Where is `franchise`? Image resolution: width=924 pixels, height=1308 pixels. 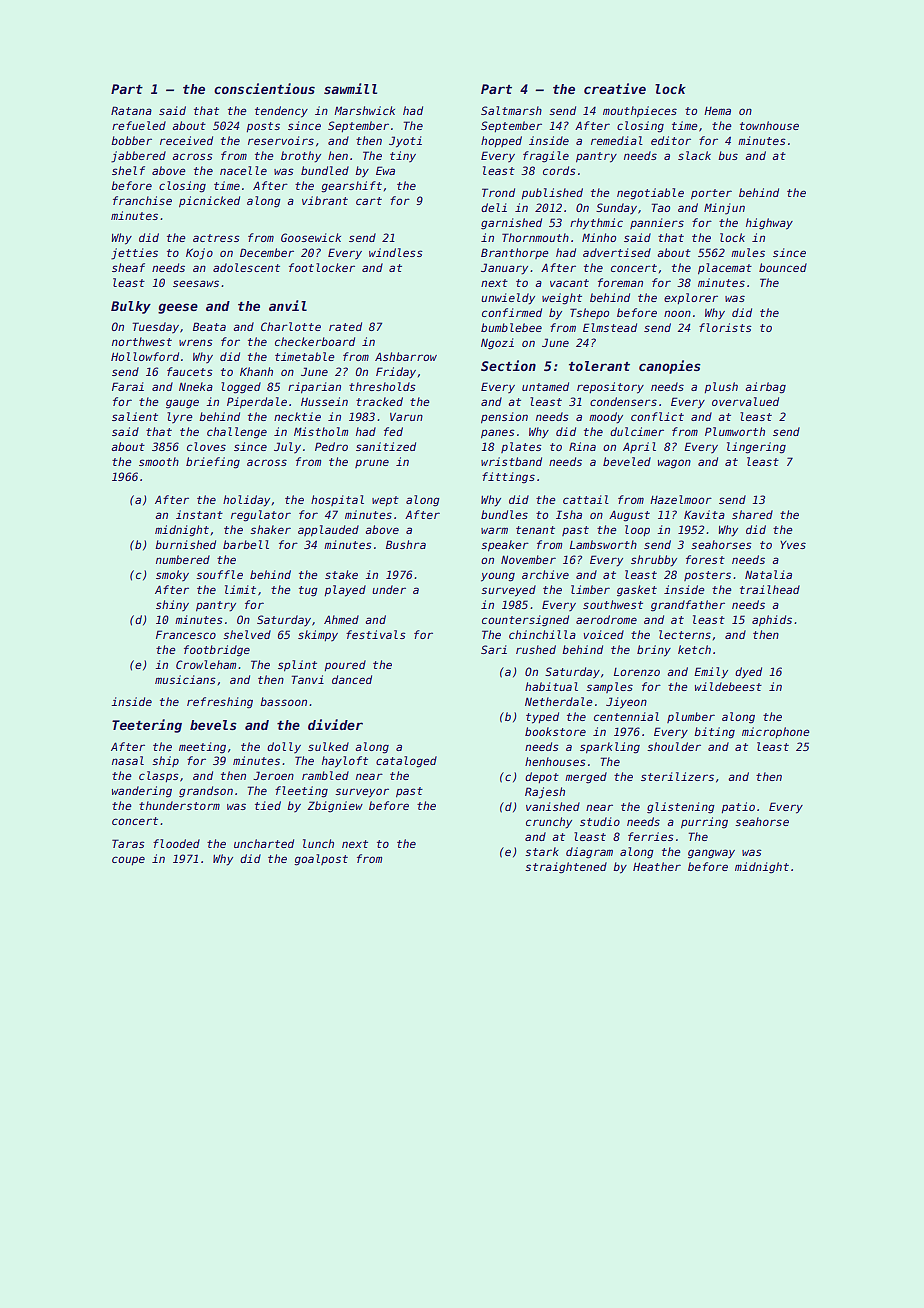 franchise is located at coordinates (142, 200).
